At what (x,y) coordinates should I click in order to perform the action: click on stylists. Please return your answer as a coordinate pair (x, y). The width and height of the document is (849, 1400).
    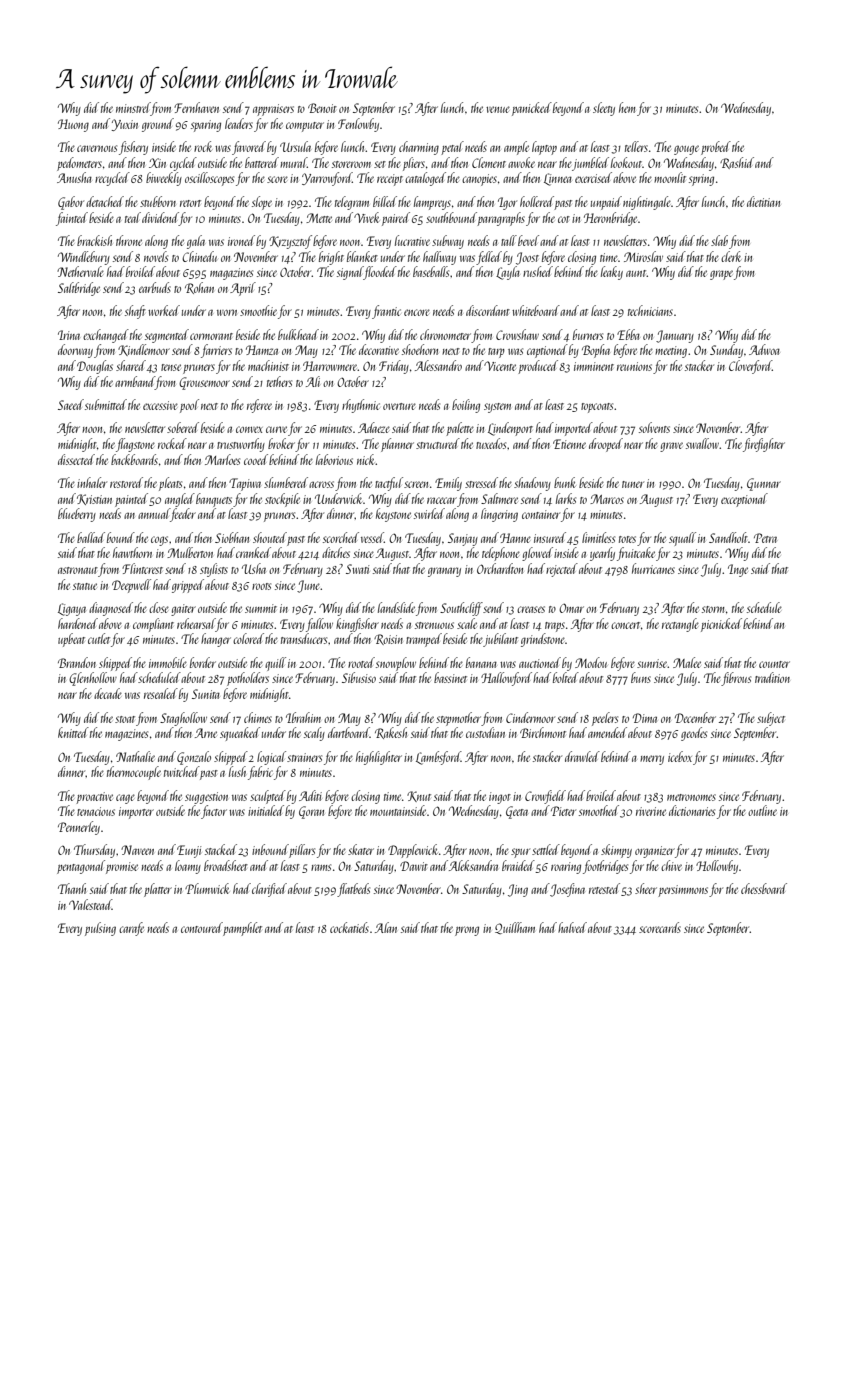
    Looking at the image, I should click on (214, 570).
